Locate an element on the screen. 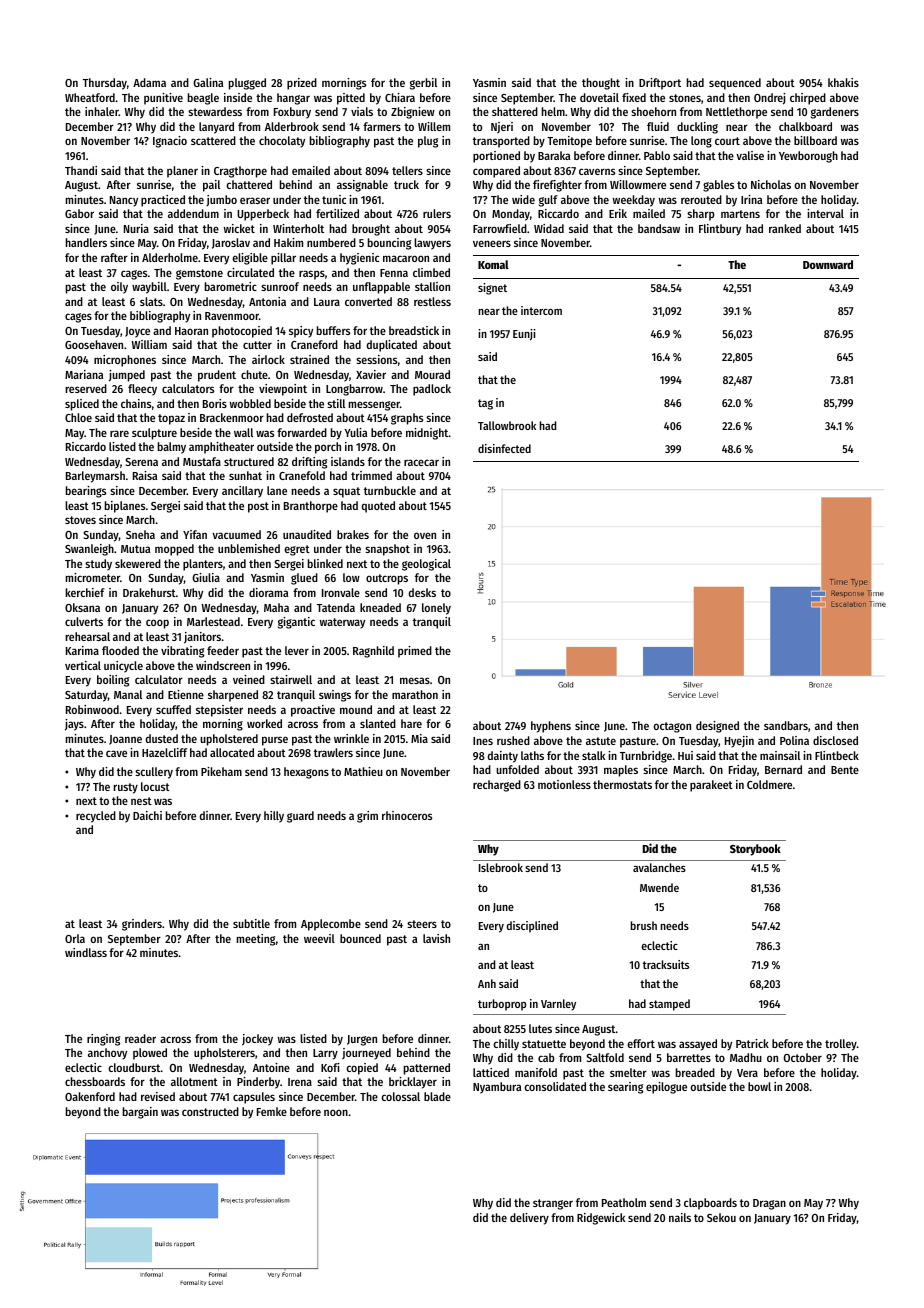 The width and height of the screenshot is (924, 1308). khakis is located at coordinates (843, 82).
